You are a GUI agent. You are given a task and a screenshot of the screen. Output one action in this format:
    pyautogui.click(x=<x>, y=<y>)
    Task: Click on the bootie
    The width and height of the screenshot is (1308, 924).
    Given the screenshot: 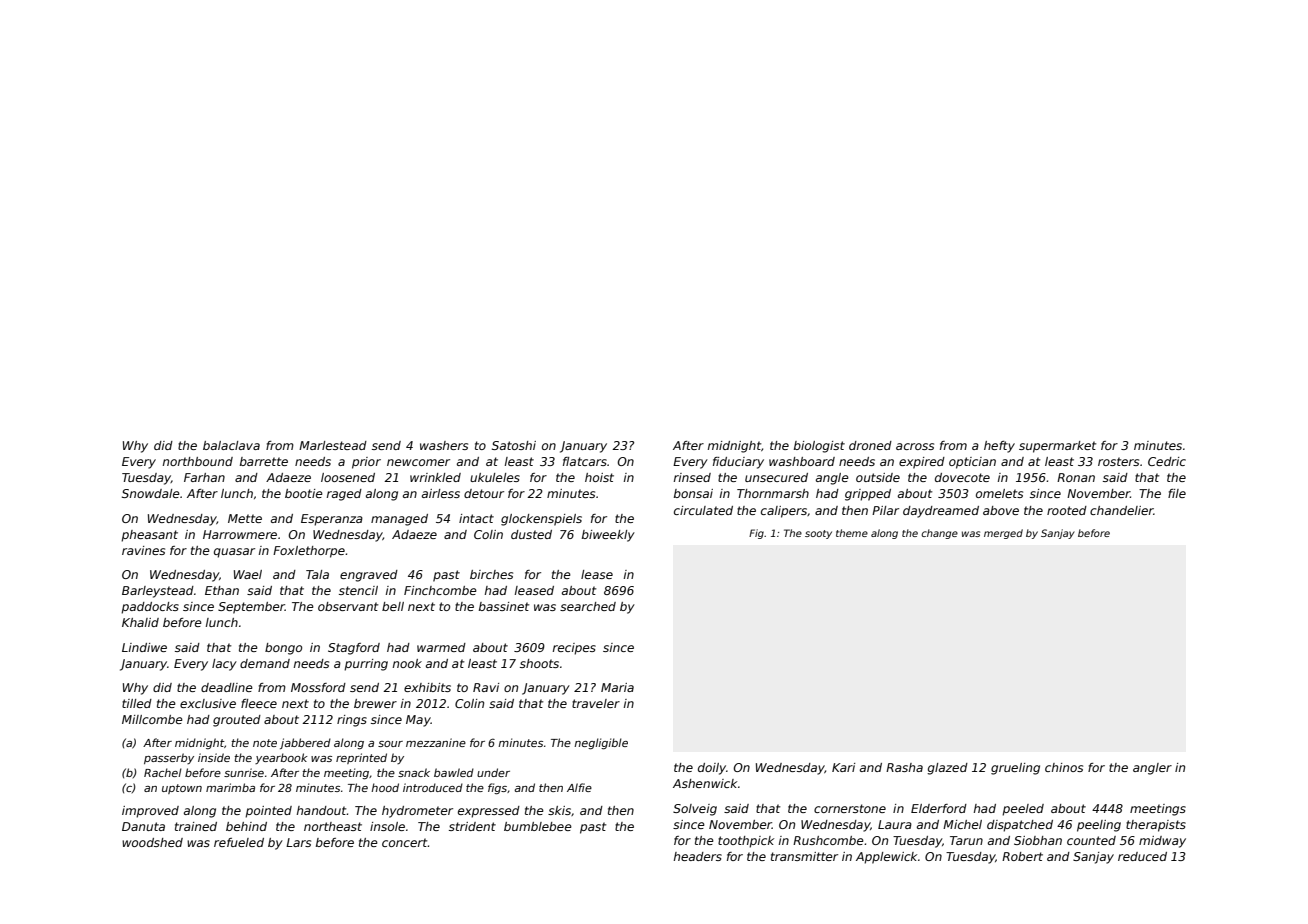 What is the action you would take?
    pyautogui.click(x=304, y=493)
